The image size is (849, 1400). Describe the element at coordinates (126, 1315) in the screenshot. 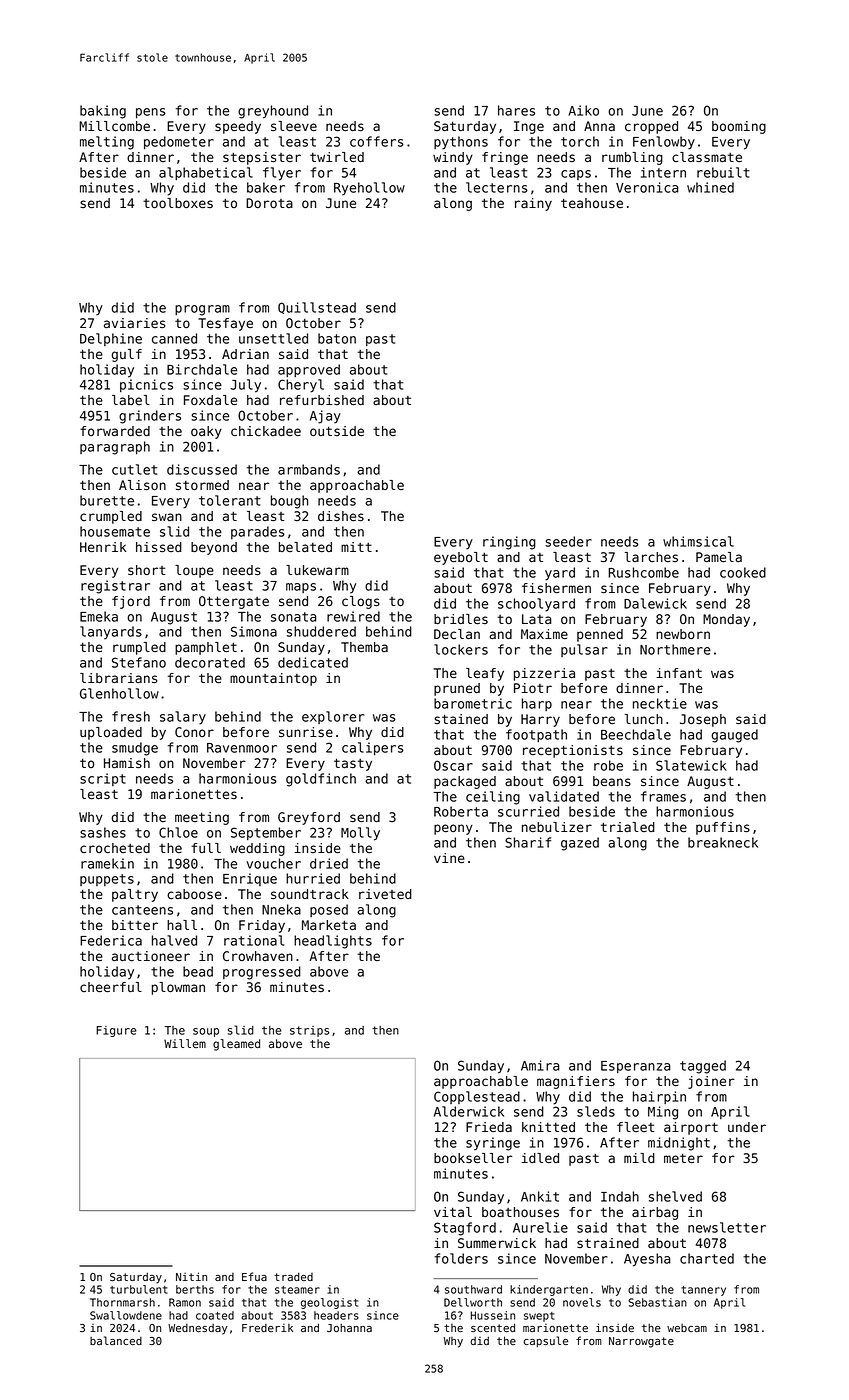

I see `Swallowdene` at that location.
